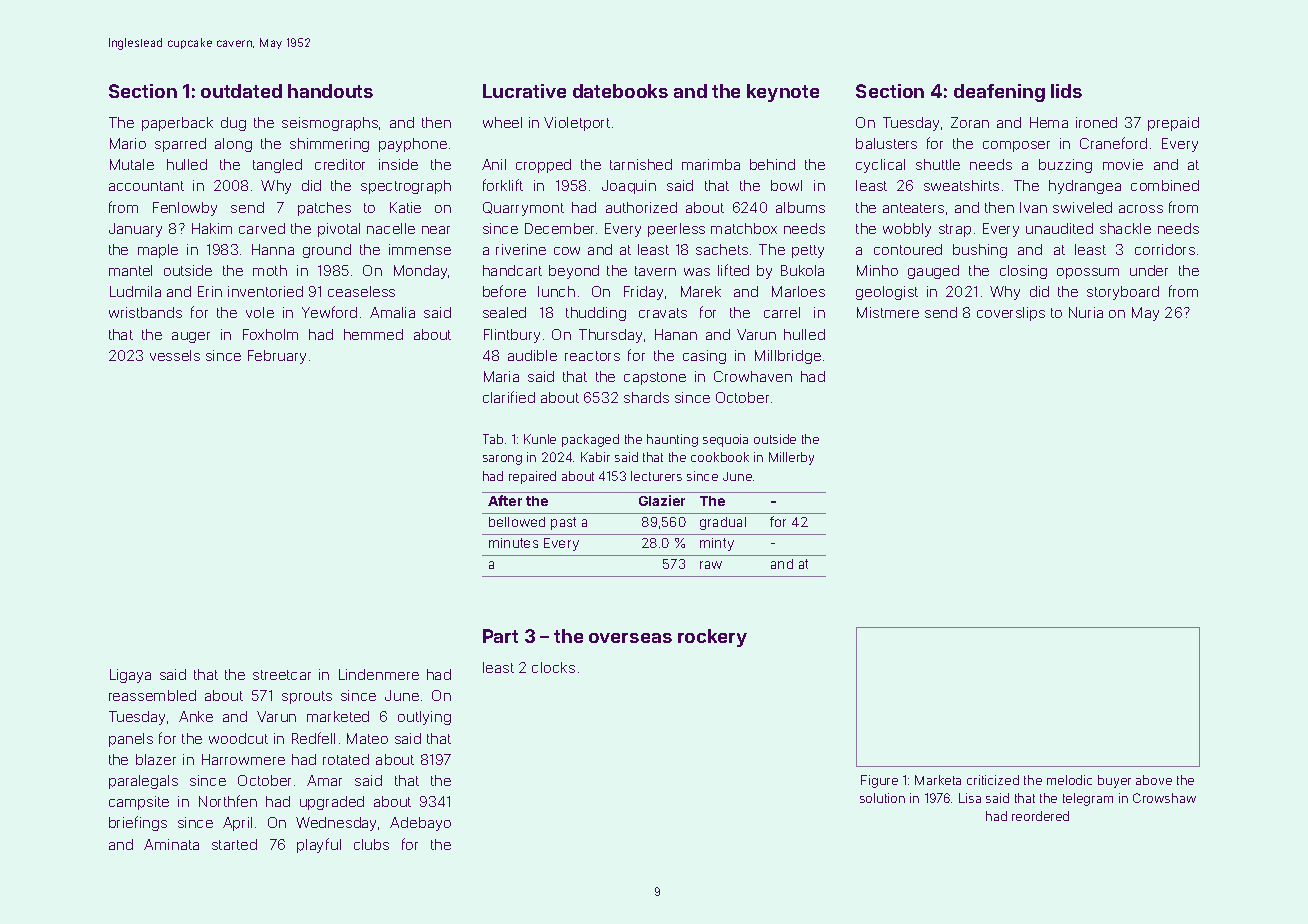 The width and height of the screenshot is (1308, 924). What do you see at coordinates (1066, 91) in the screenshot?
I see `lids` at bounding box center [1066, 91].
